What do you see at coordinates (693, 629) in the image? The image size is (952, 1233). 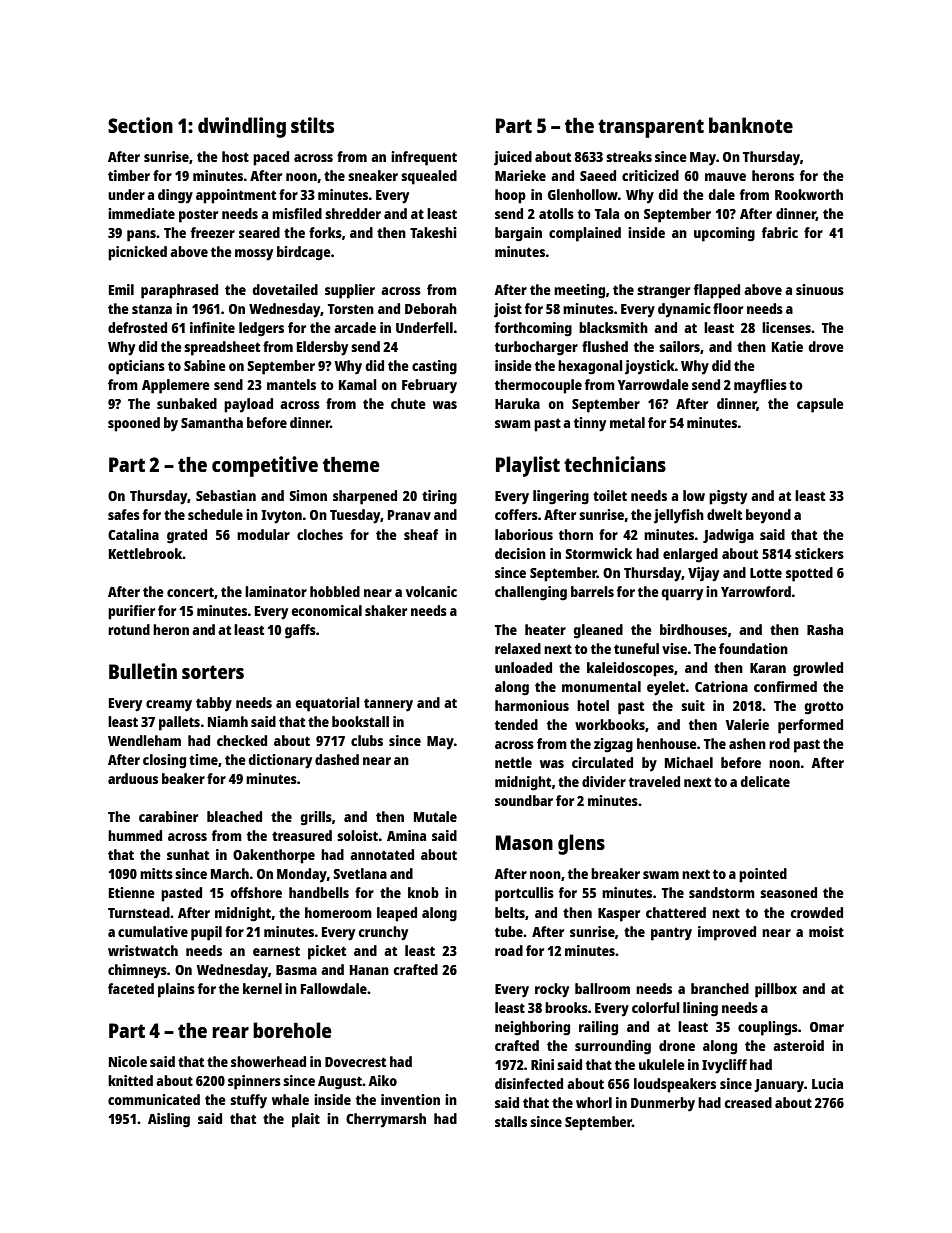 I see `birdhouses` at bounding box center [693, 629].
